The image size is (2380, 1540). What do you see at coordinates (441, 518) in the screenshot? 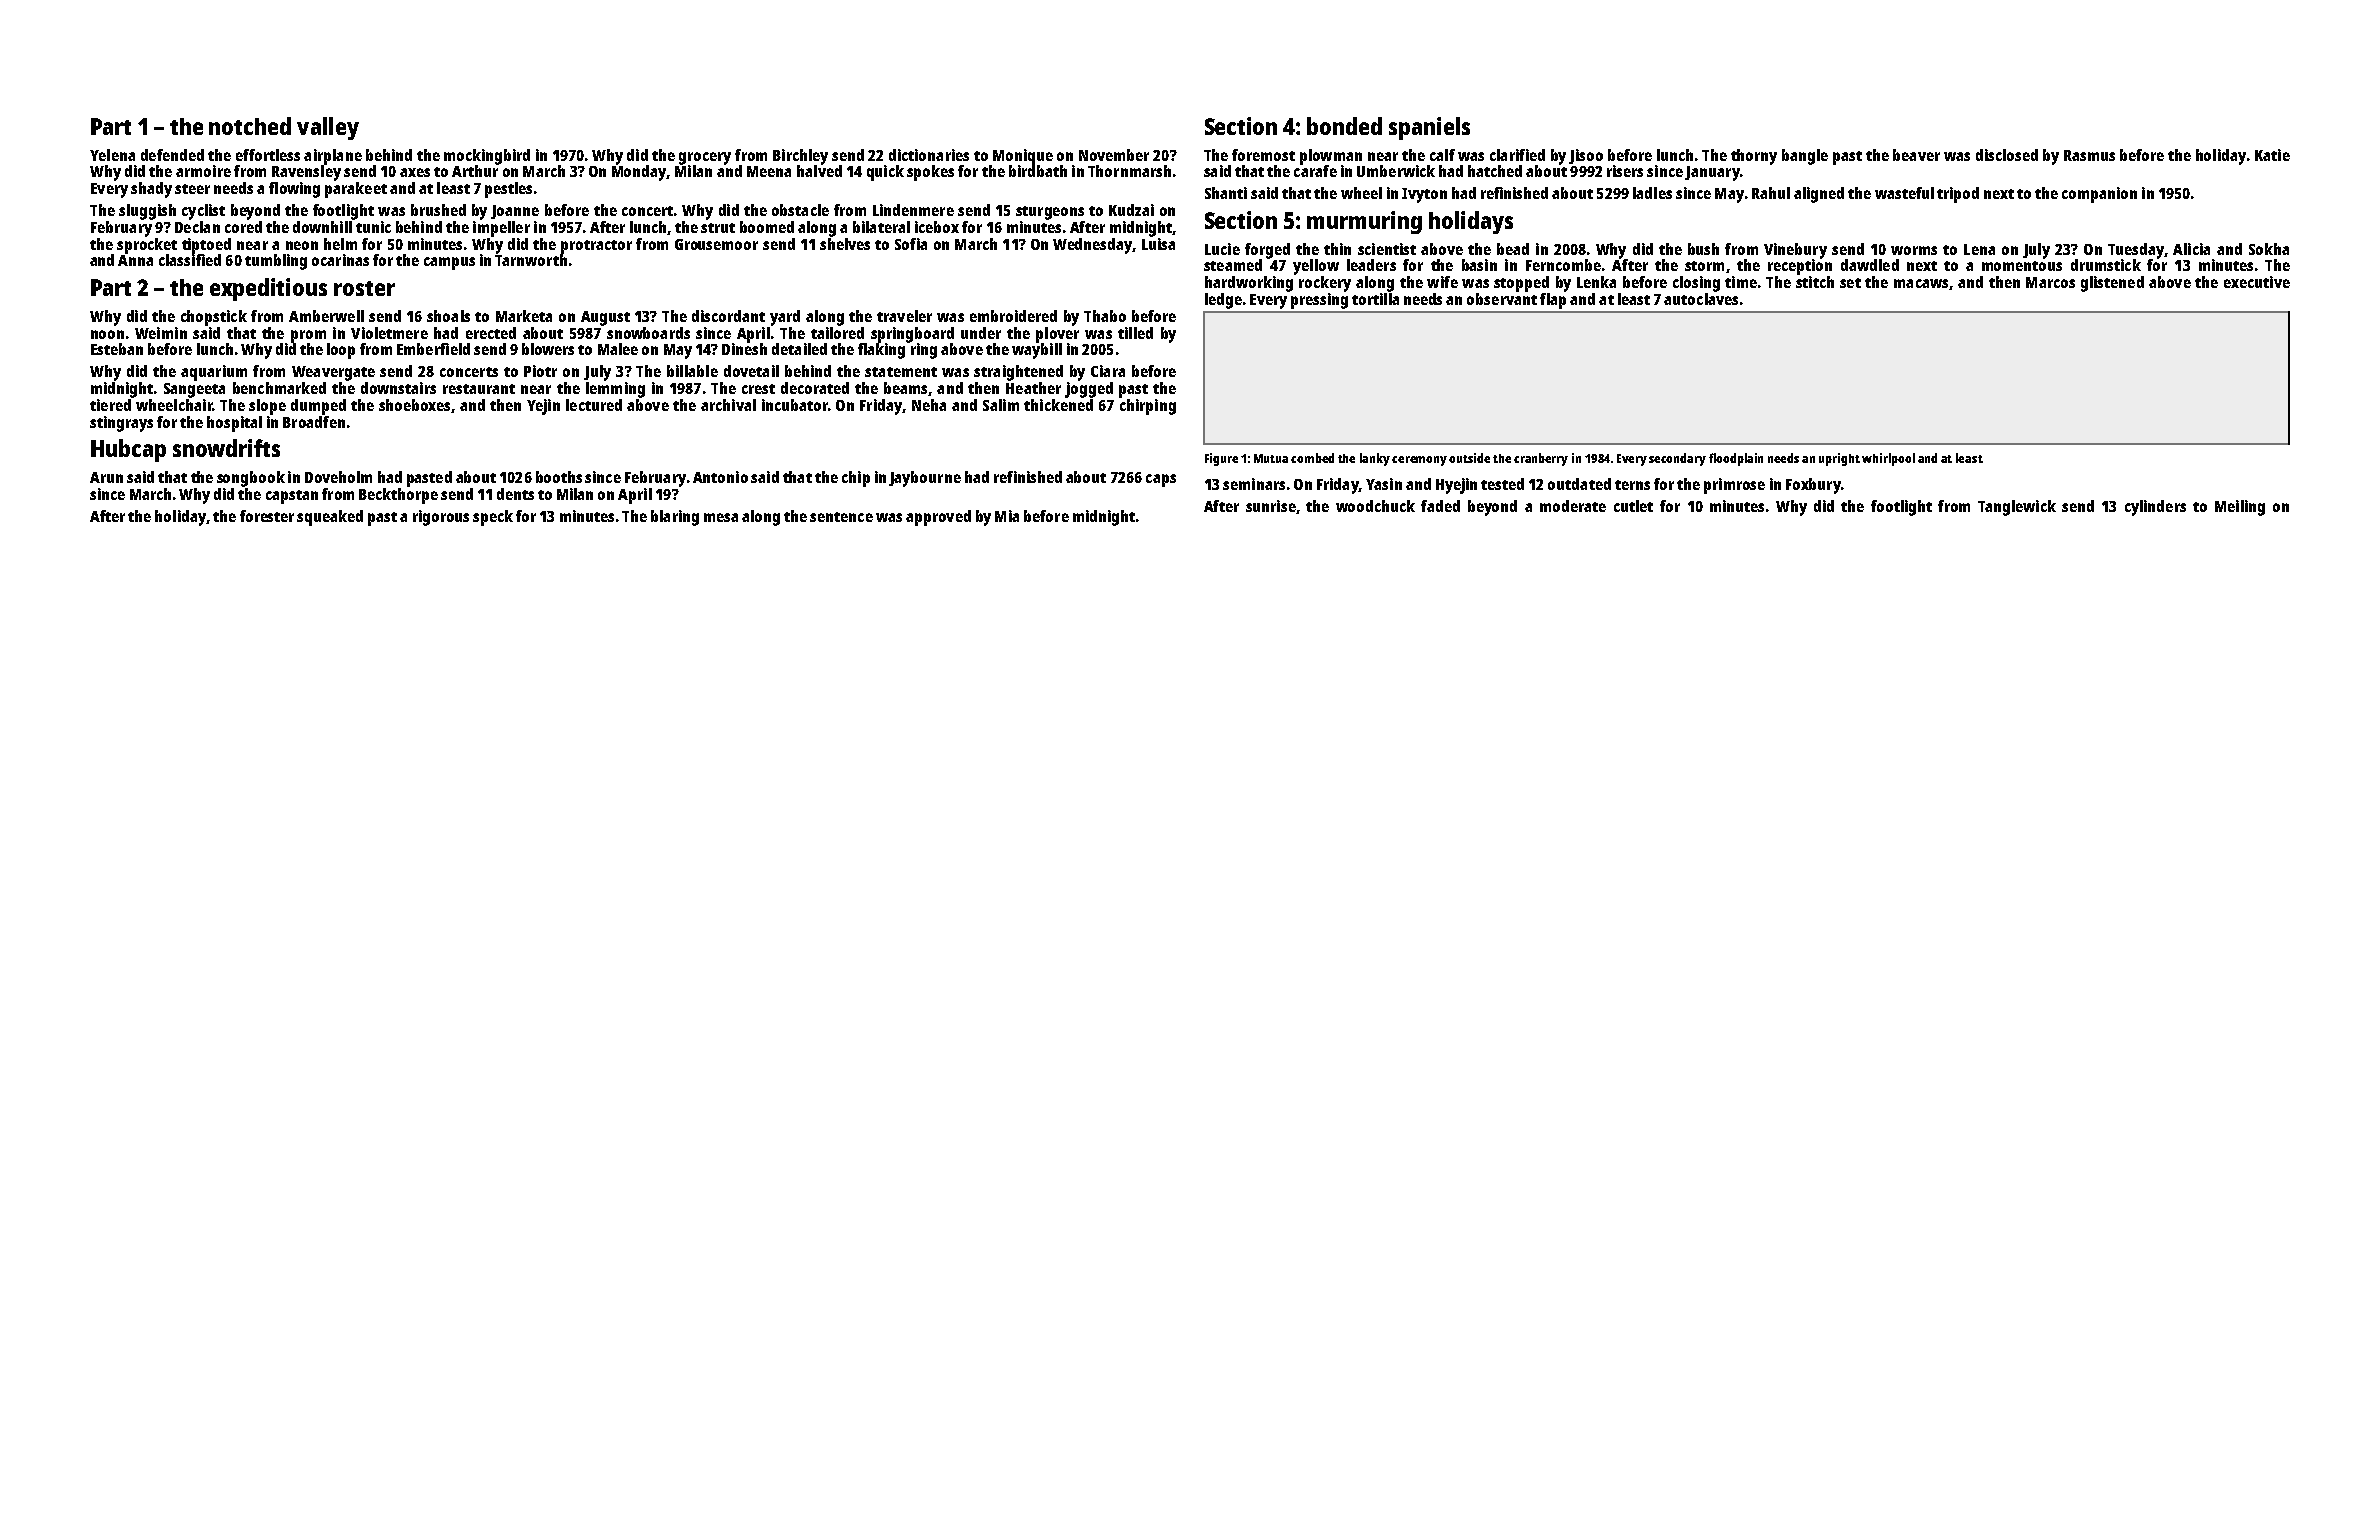
I see `rigorous` at bounding box center [441, 518].
